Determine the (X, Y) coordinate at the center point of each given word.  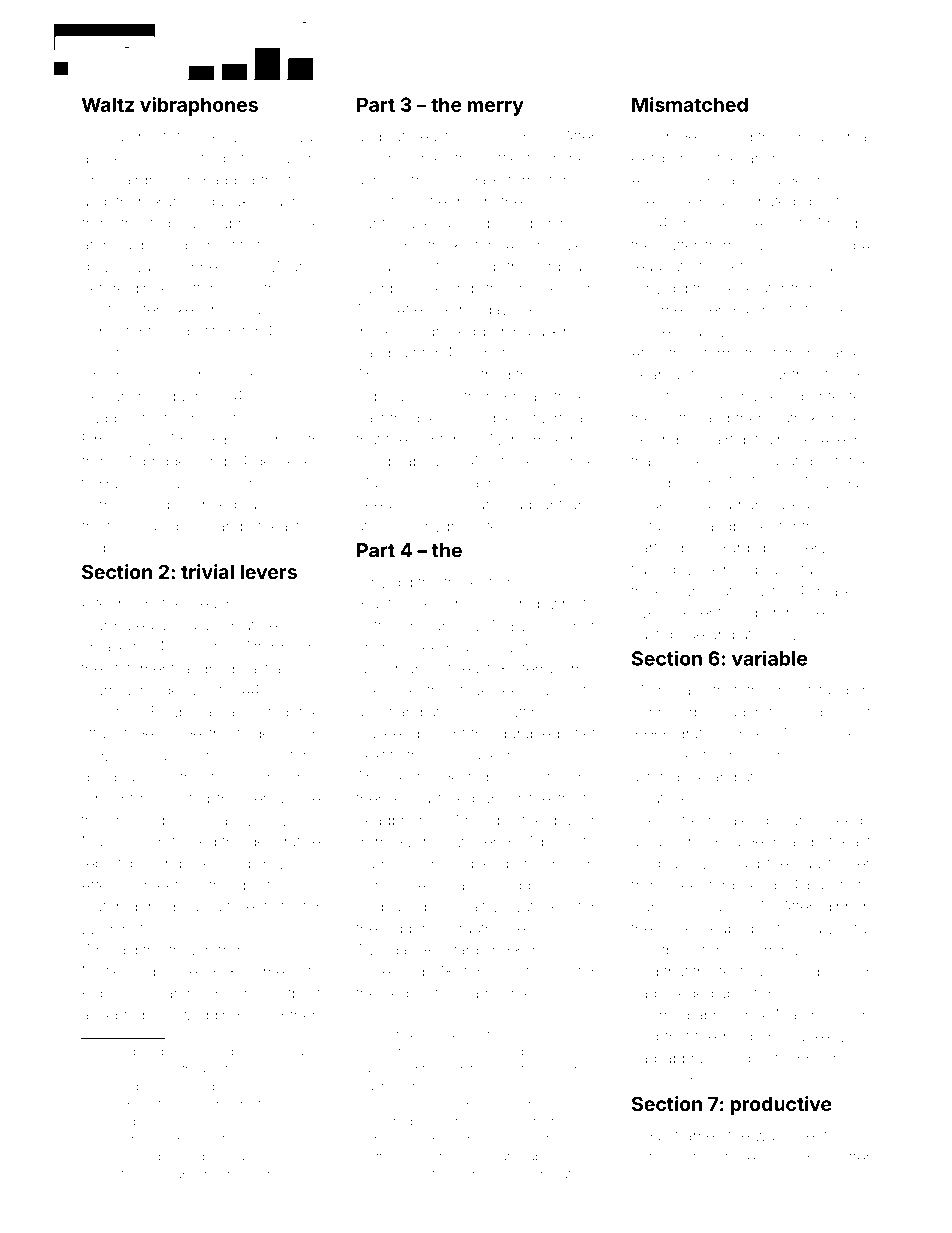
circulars (203, 1104)
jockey (680, 930)
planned (198, 268)
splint (253, 887)
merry (495, 108)
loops (100, 549)
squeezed (390, 973)
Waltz (108, 104)
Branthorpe (395, 605)
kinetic (574, 331)
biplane (791, 822)
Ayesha (845, 441)
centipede (425, 778)
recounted (175, 798)
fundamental (827, 136)
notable (809, 569)
